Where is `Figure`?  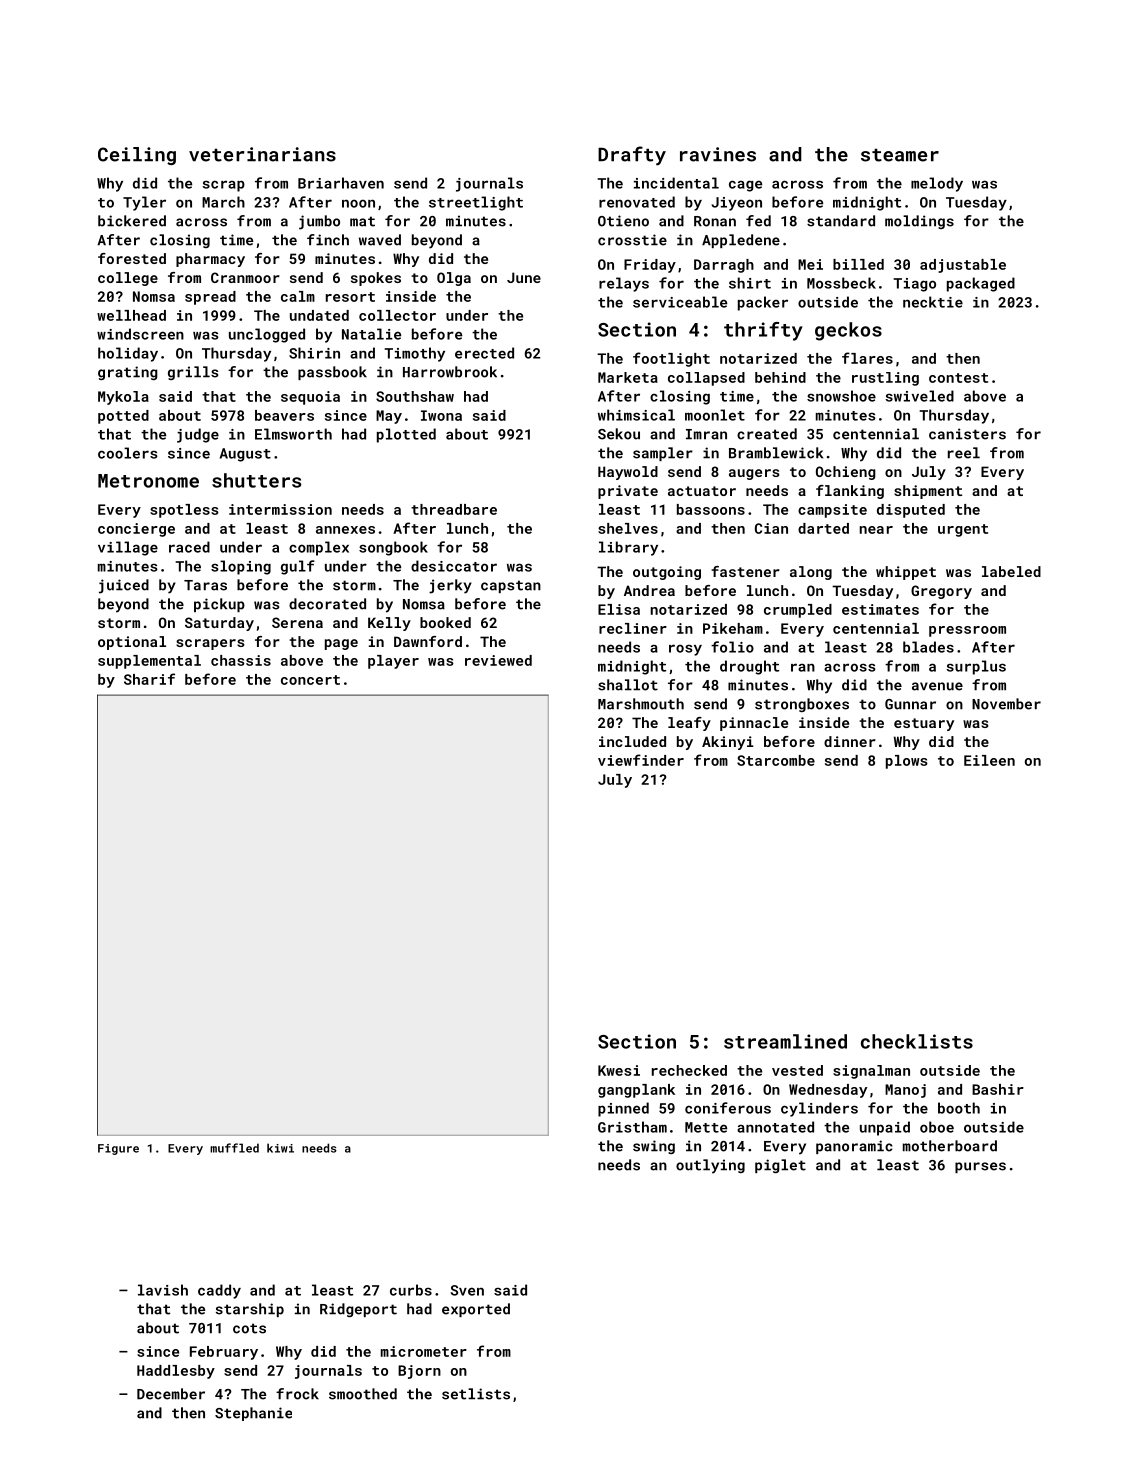
Figure is located at coordinates (118, 1149).
